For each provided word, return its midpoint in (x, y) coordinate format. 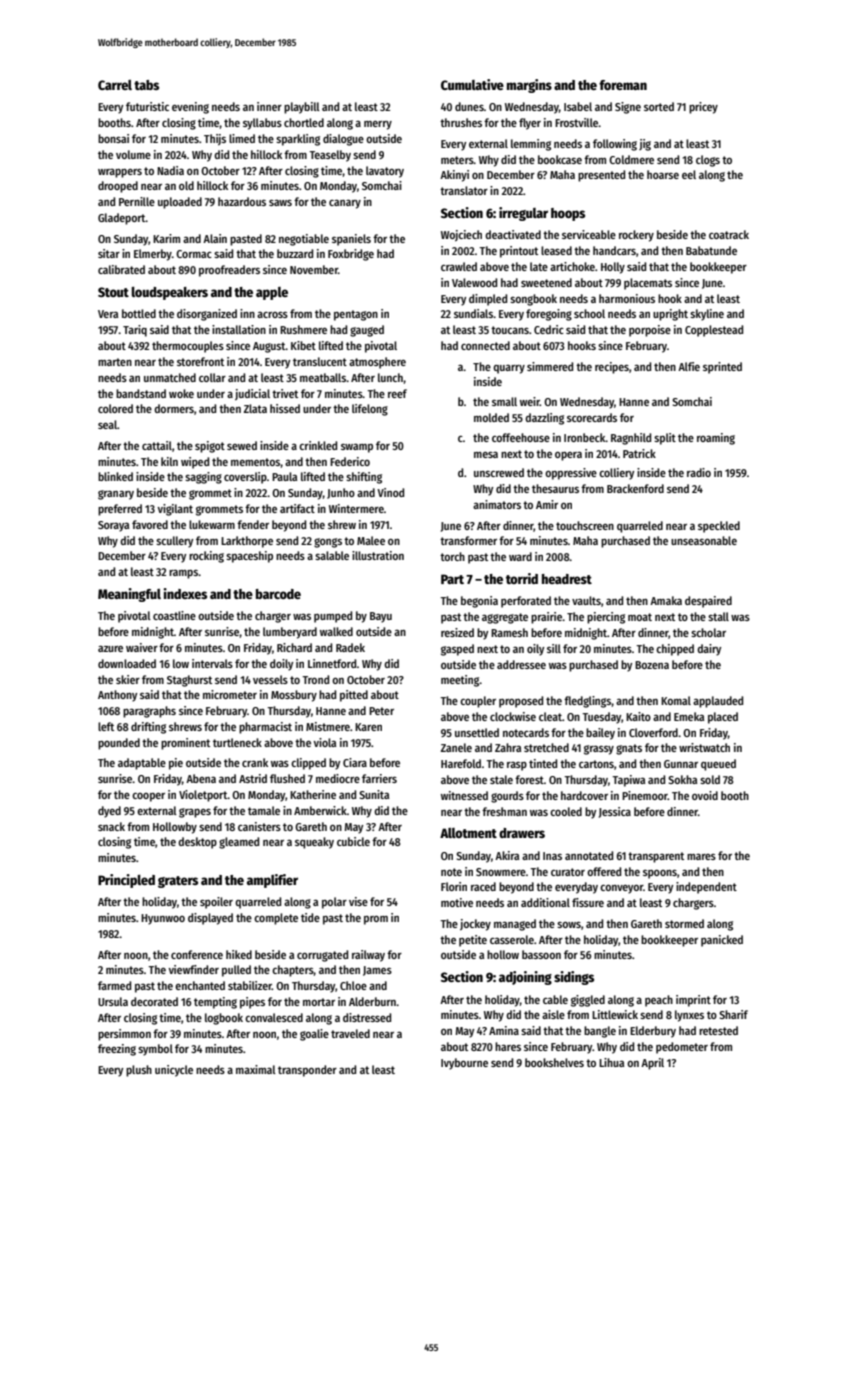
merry (378, 125)
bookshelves (554, 1062)
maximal (256, 1069)
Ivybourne (464, 1064)
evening (190, 108)
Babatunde (711, 250)
